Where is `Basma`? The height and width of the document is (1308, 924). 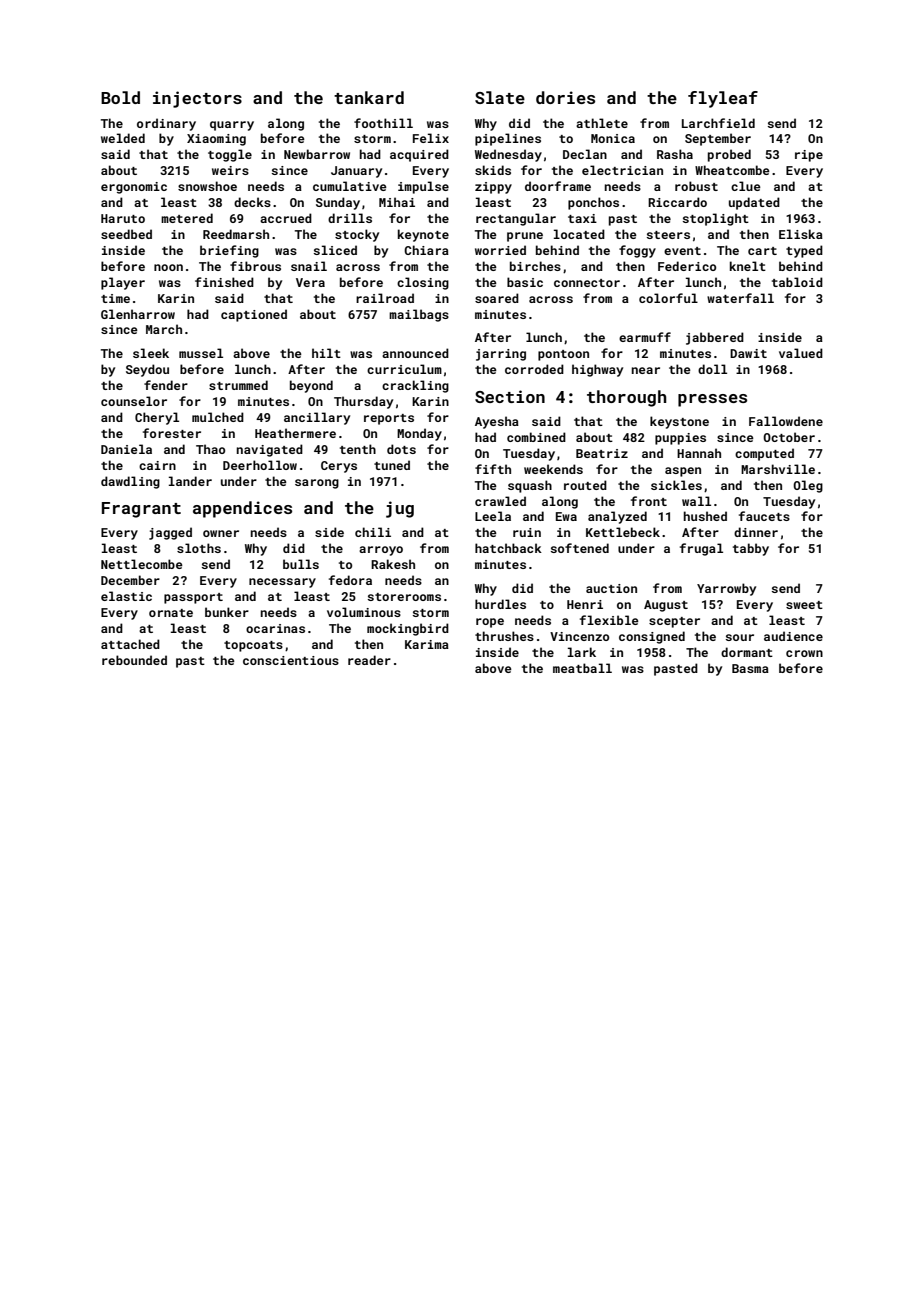
Basma is located at coordinates (750, 668).
